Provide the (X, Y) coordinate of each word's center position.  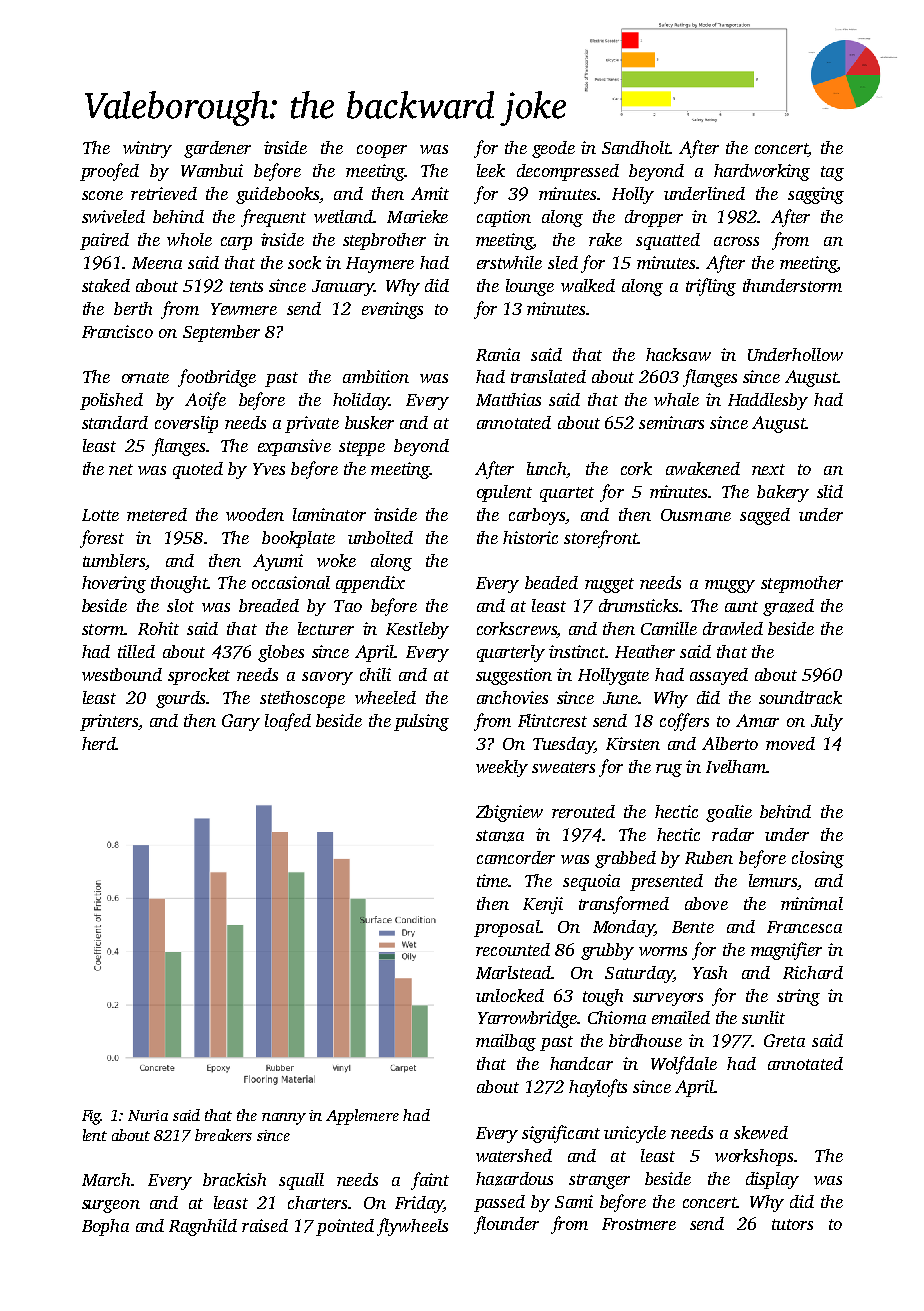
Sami (574, 1201)
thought (179, 584)
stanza (500, 836)
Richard (813, 972)
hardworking (762, 172)
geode (553, 149)
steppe (362, 448)
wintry (147, 149)
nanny (284, 1119)
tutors (792, 1224)
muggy (730, 586)
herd (98, 743)
